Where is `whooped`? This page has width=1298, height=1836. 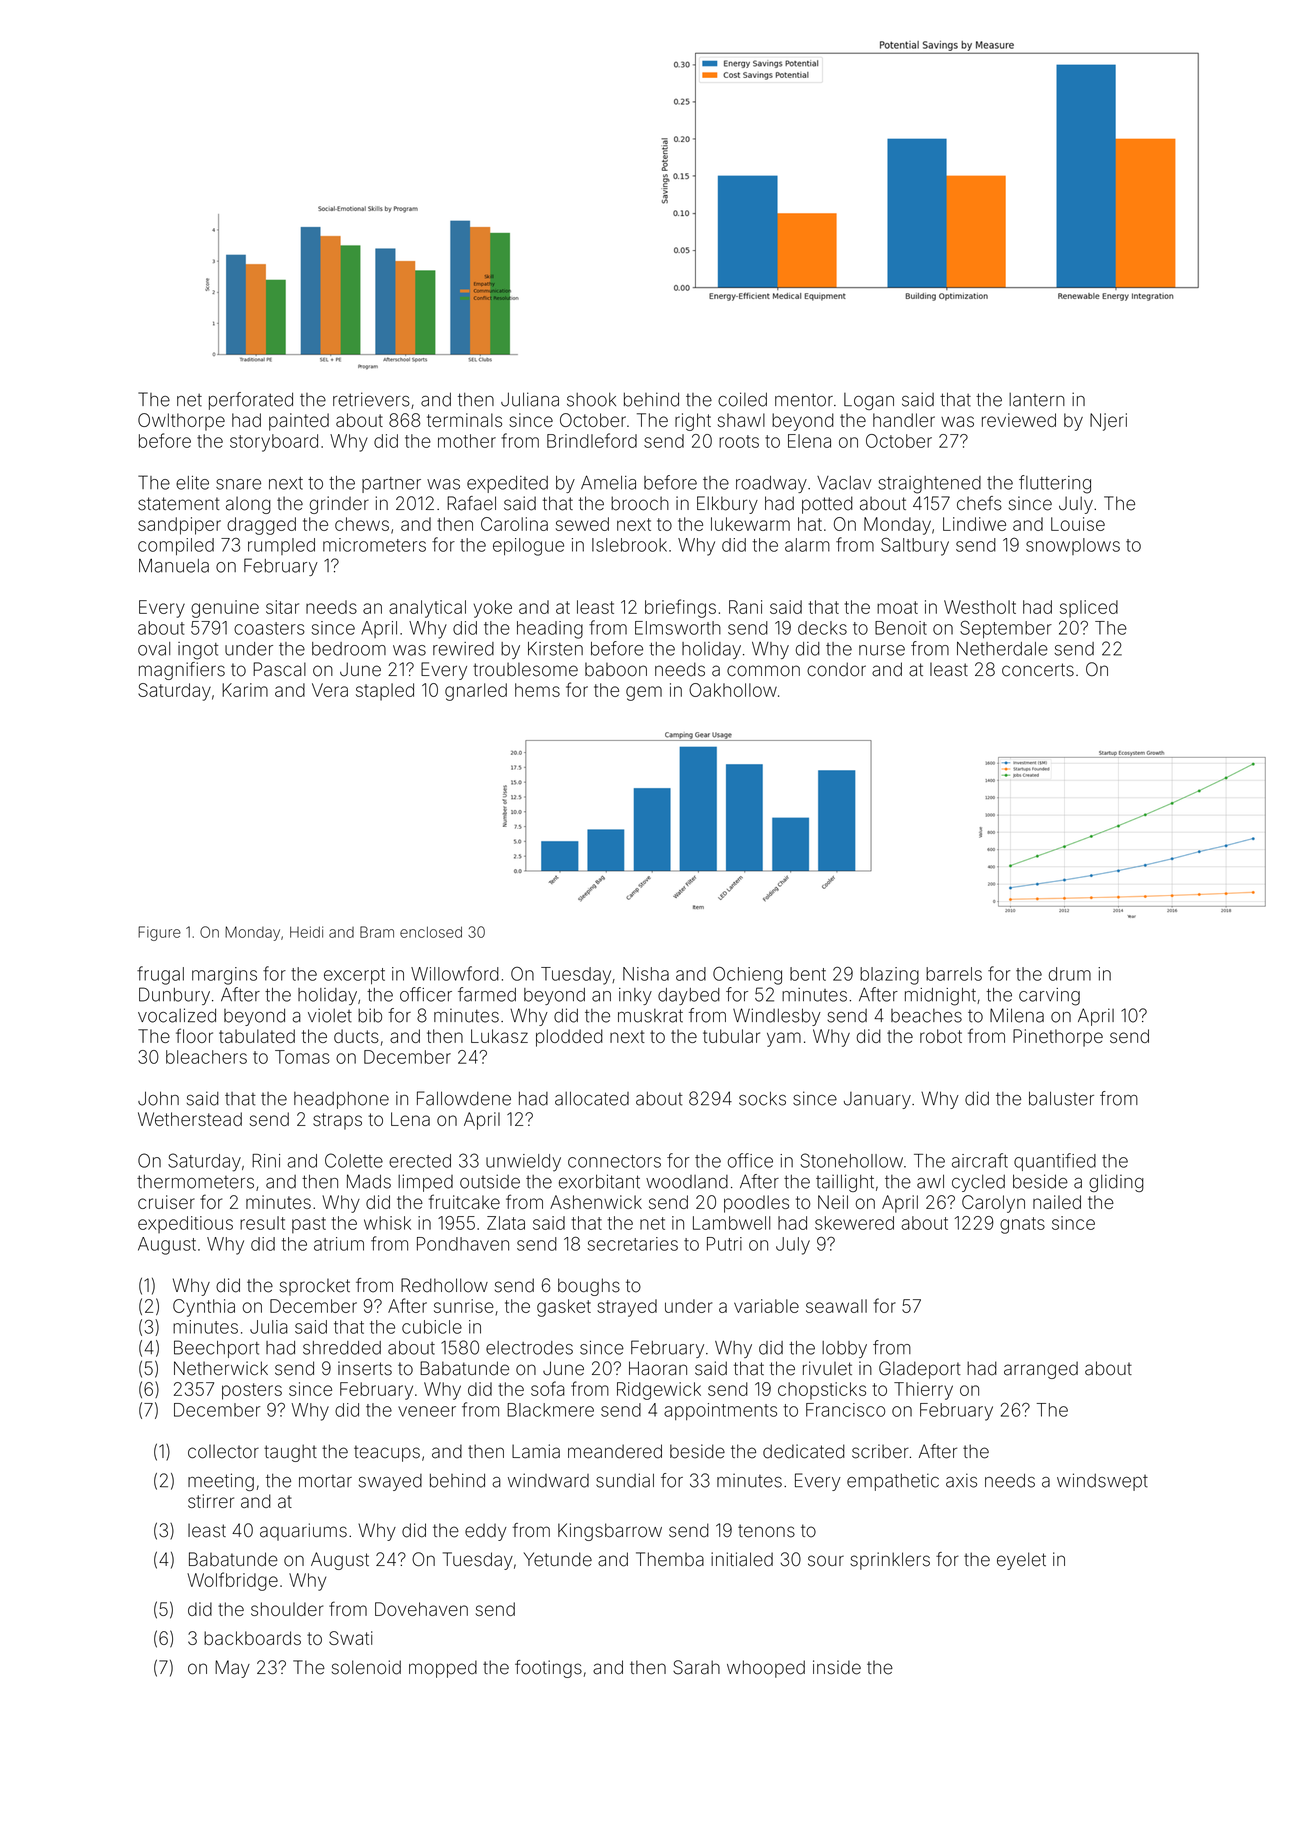 whooped is located at coordinates (766, 1669).
